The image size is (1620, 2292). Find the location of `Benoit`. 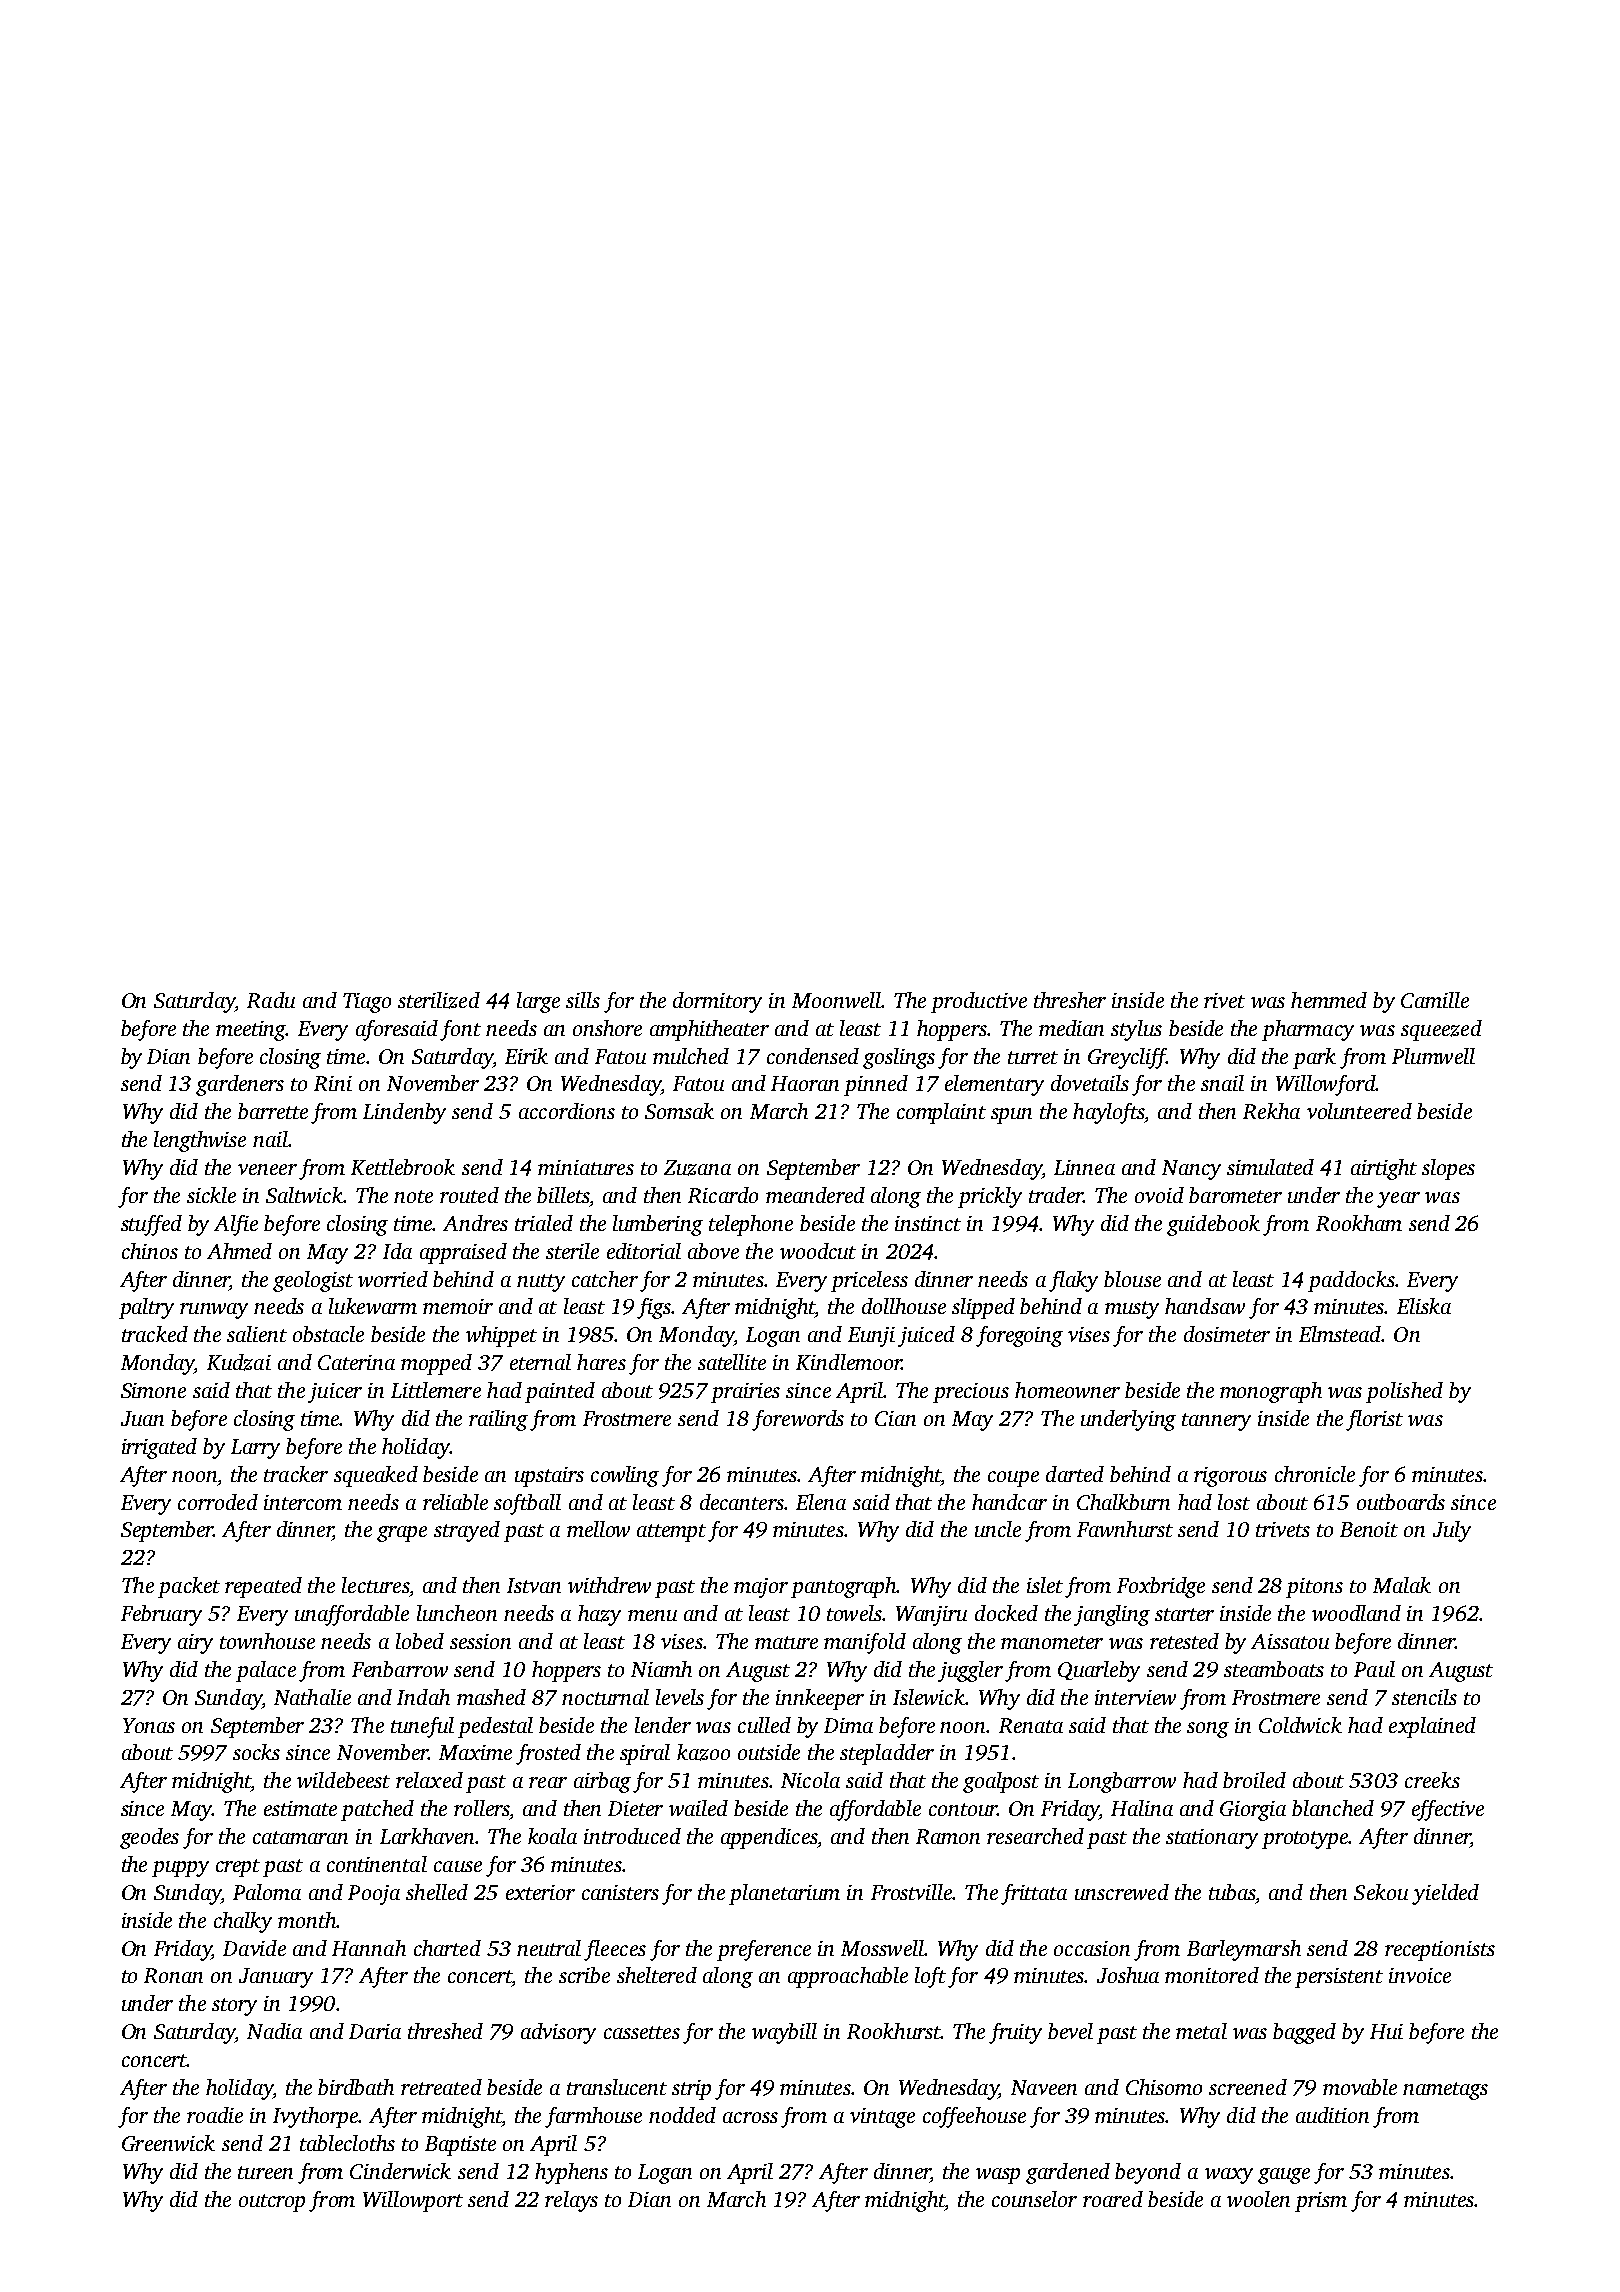

Benoit is located at coordinates (1369, 1529).
